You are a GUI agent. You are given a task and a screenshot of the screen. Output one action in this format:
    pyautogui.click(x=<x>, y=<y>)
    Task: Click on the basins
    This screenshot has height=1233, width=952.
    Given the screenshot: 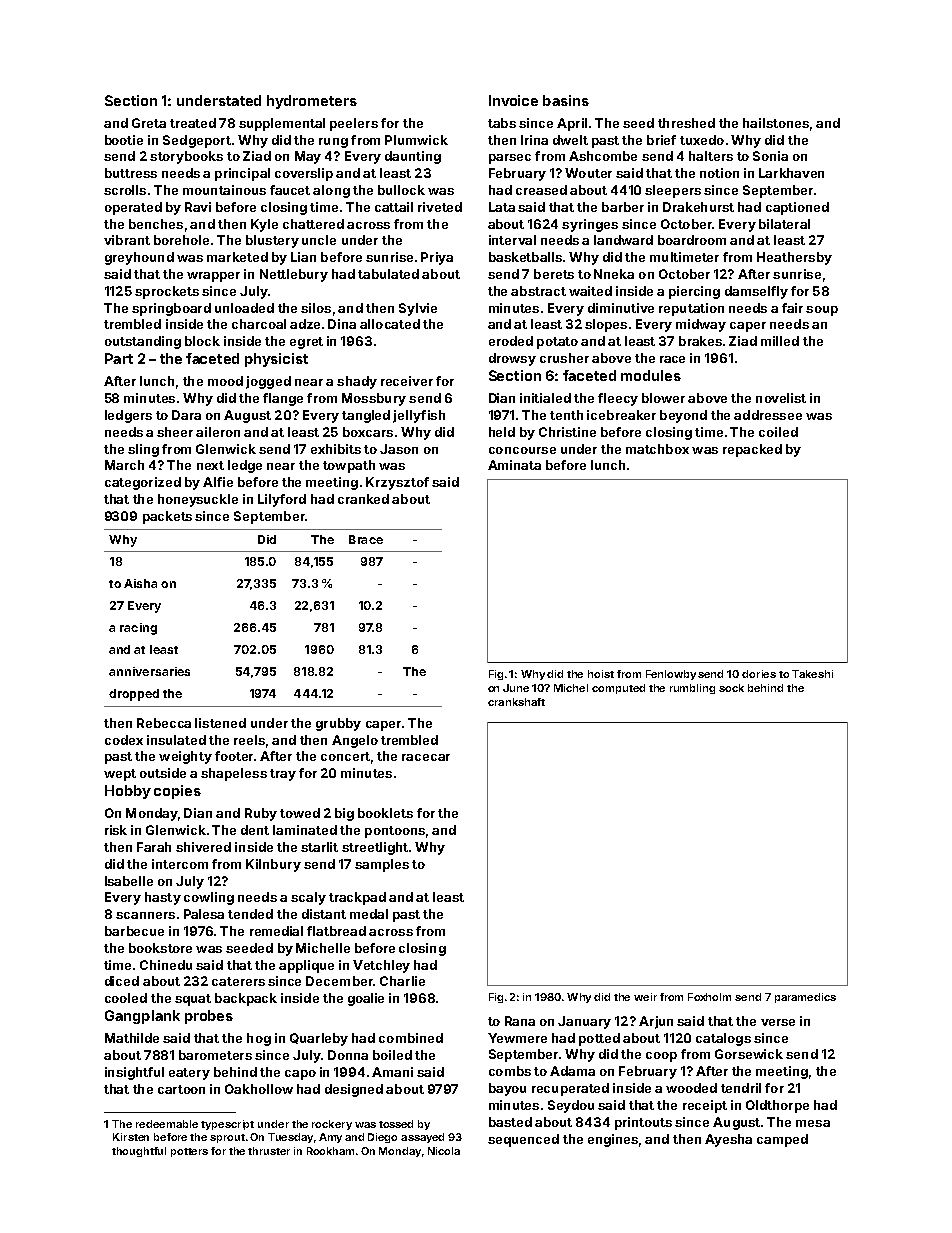 What is the action you would take?
    pyautogui.click(x=566, y=100)
